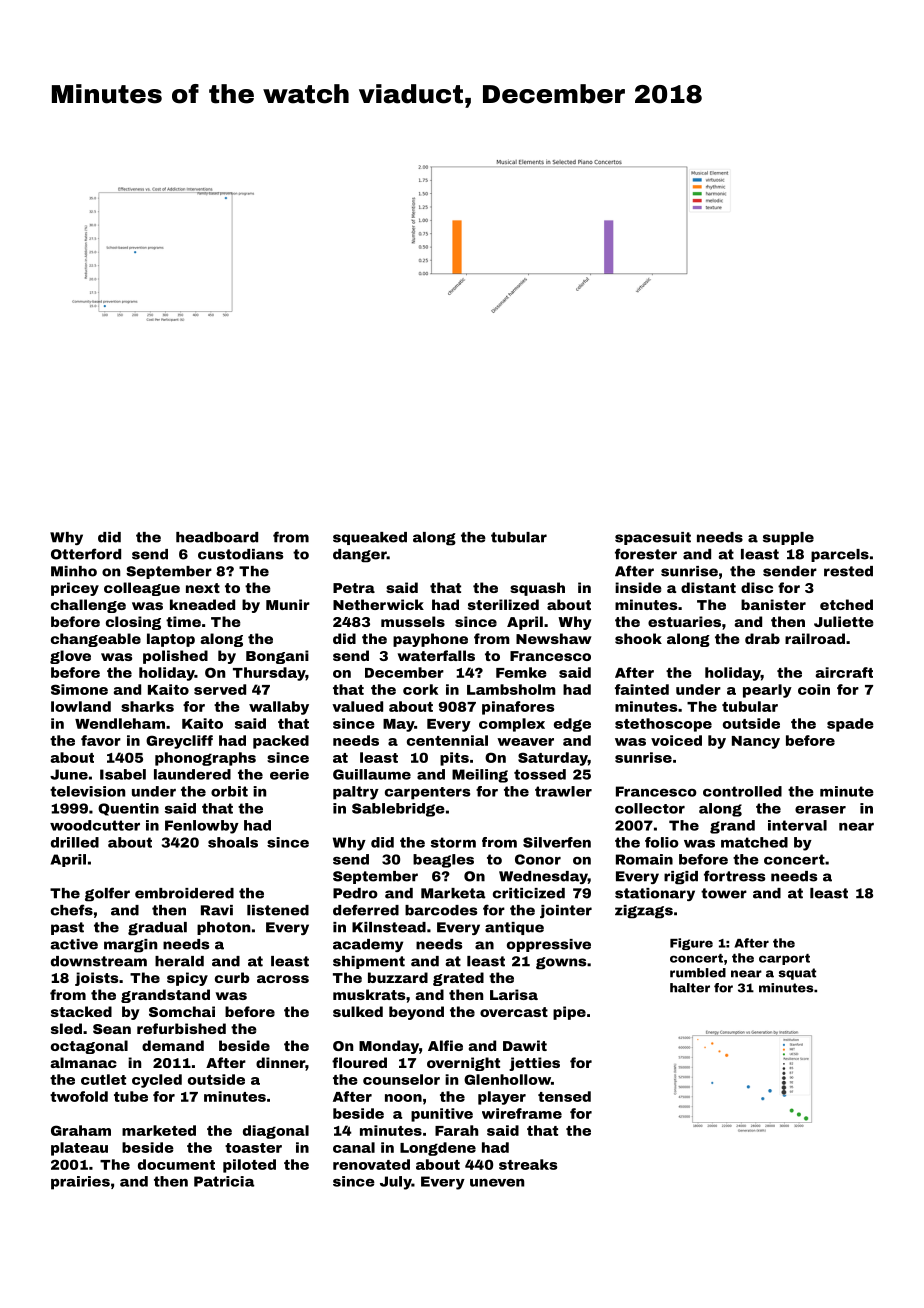 Image resolution: width=924 pixels, height=1308 pixels. I want to click on uneven, so click(497, 1183).
